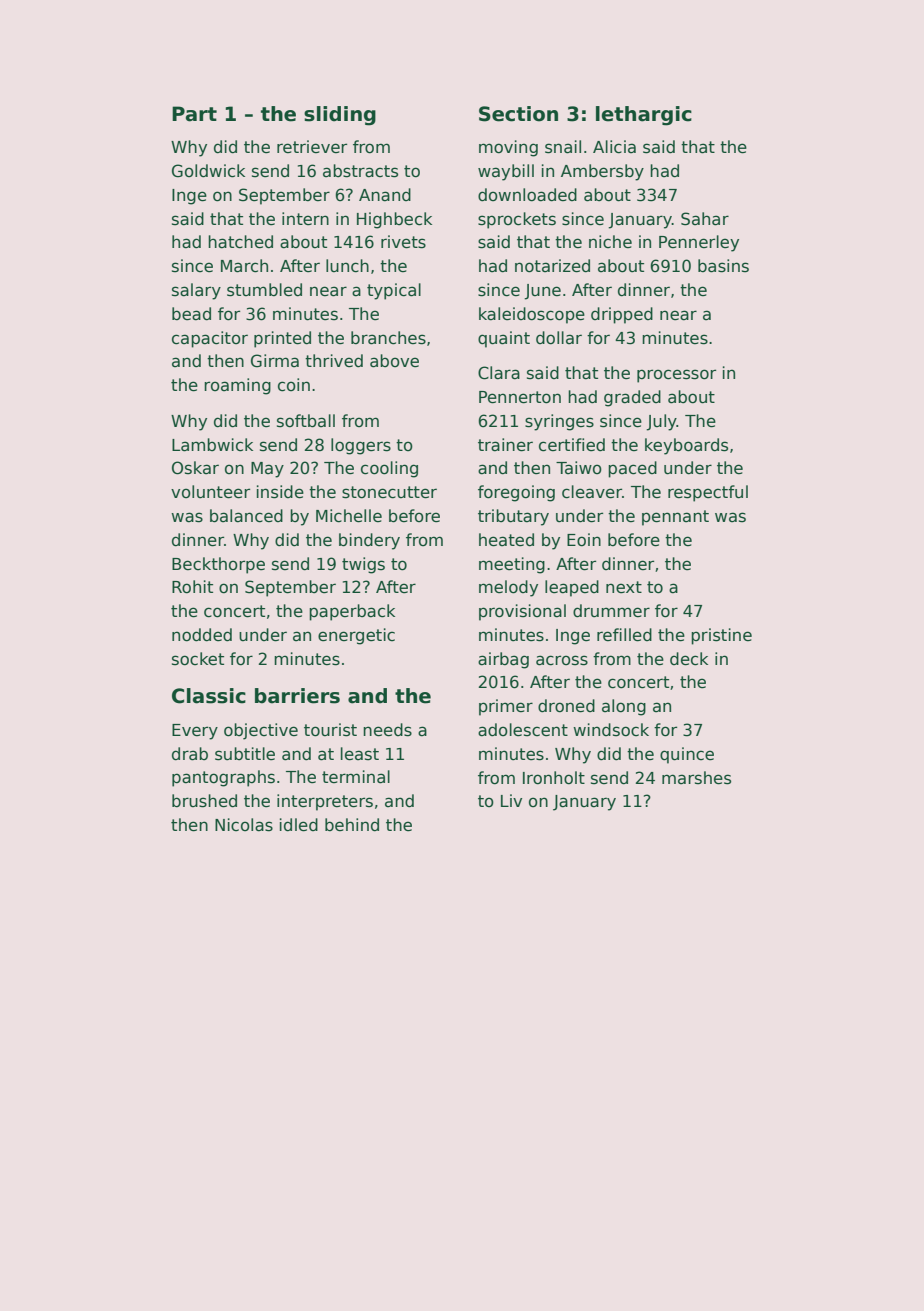  I want to click on refilled, so click(624, 635).
